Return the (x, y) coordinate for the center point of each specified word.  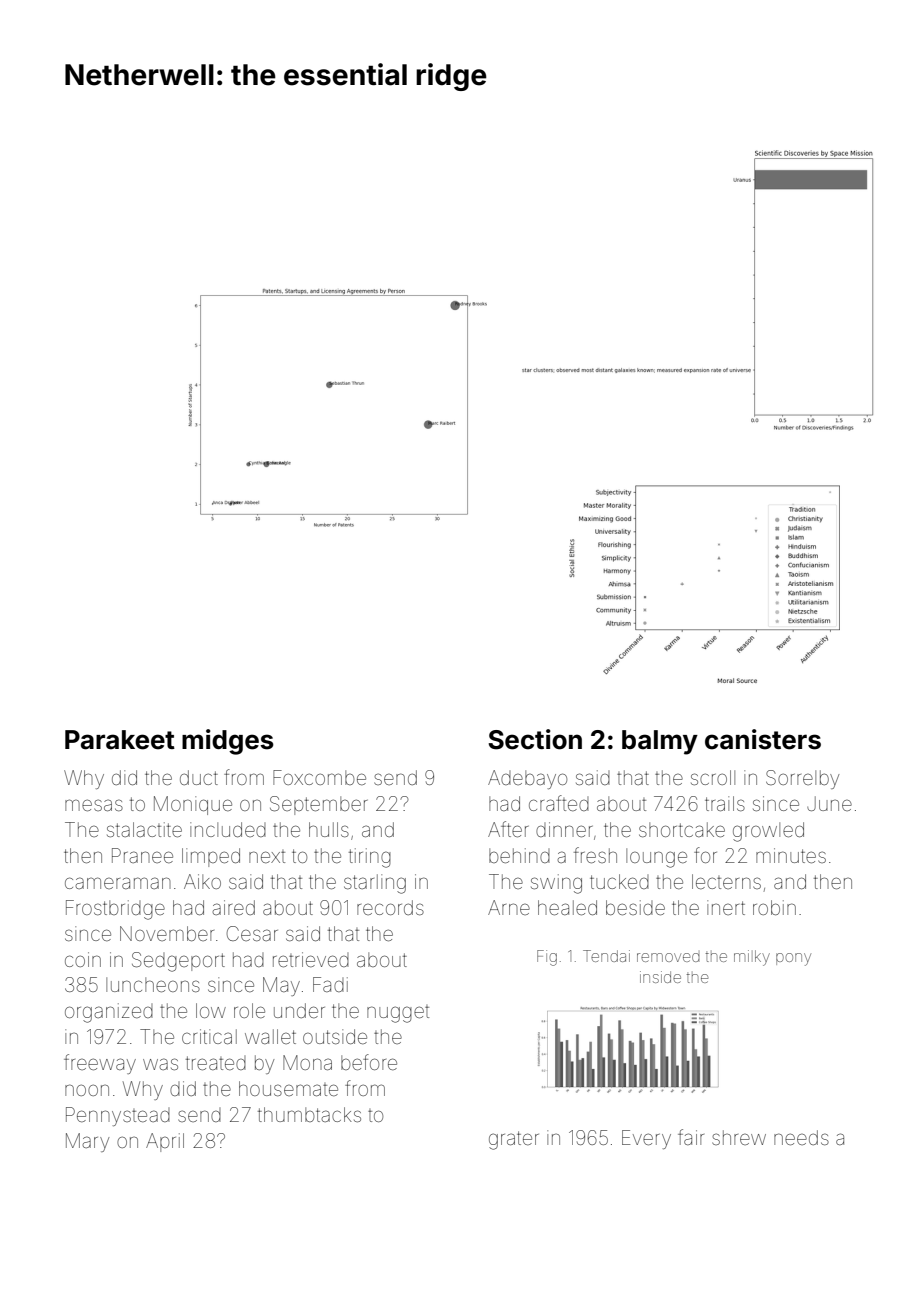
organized (109, 1013)
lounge (656, 858)
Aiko (202, 881)
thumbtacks (309, 1114)
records (390, 907)
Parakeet (120, 740)
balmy (660, 742)
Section (535, 739)
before (369, 1062)
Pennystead (118, 1116)
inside (660, 977)
